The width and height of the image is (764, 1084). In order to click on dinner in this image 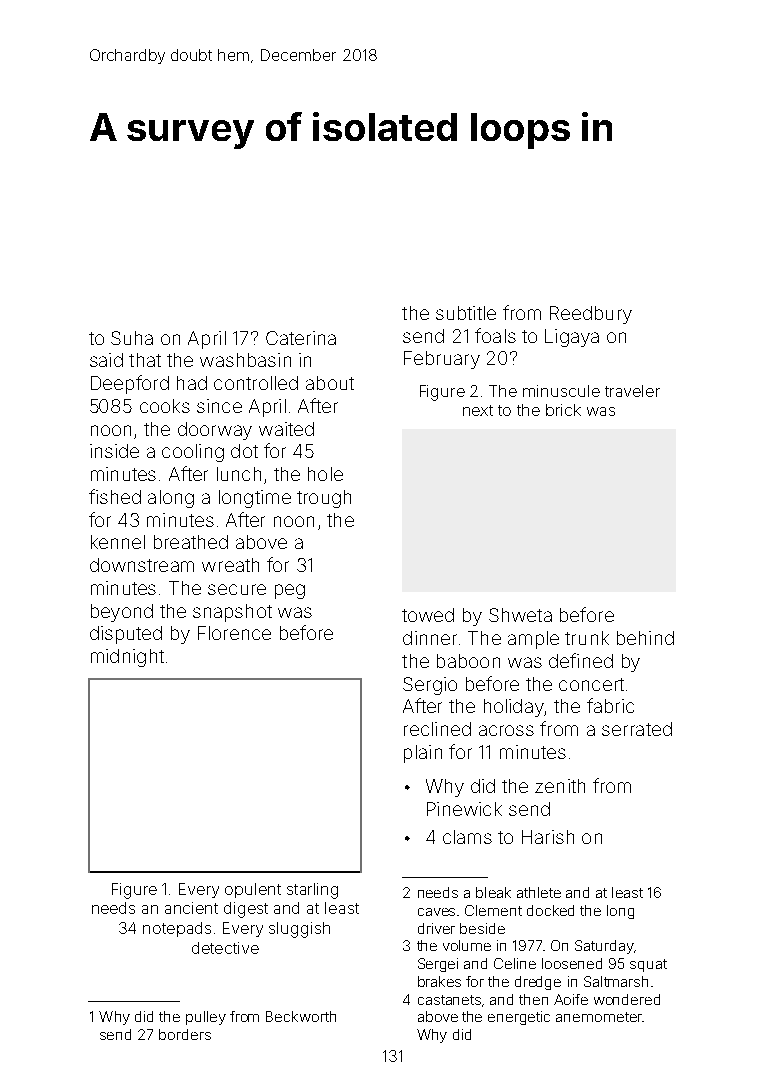, I will do `click(430, 638)`.
